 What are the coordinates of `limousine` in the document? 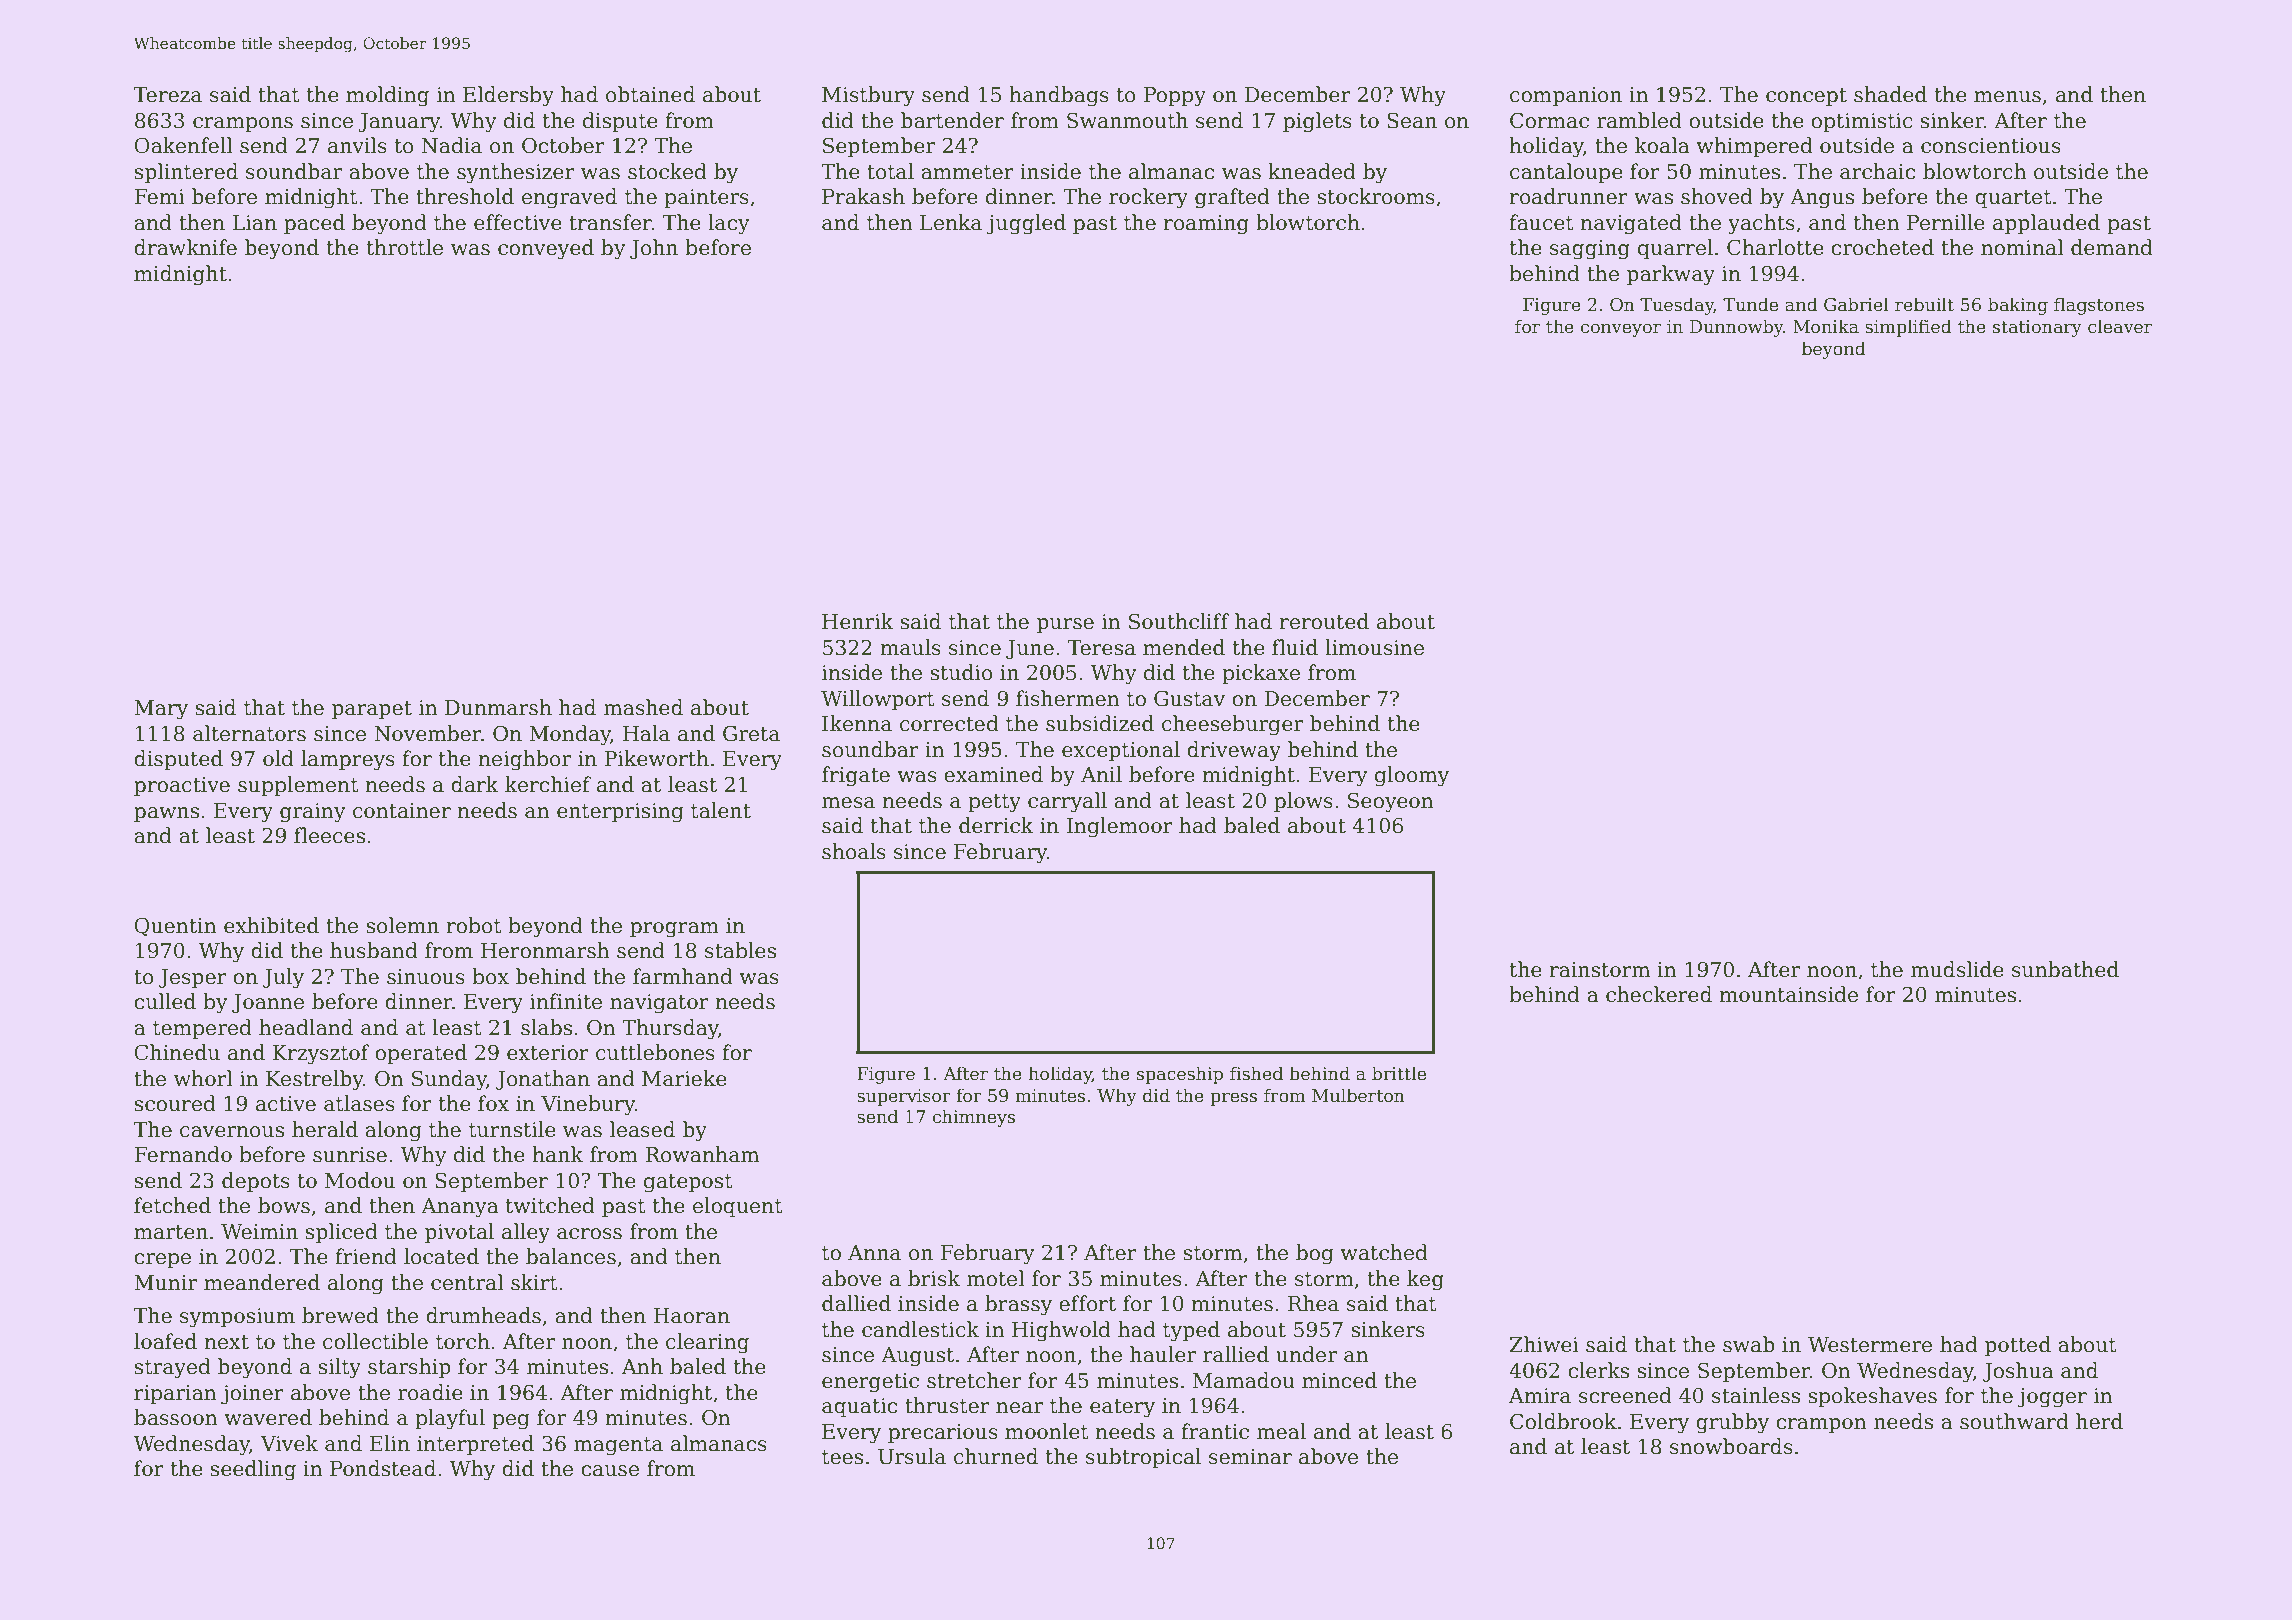 It's located at (1374, 647).
